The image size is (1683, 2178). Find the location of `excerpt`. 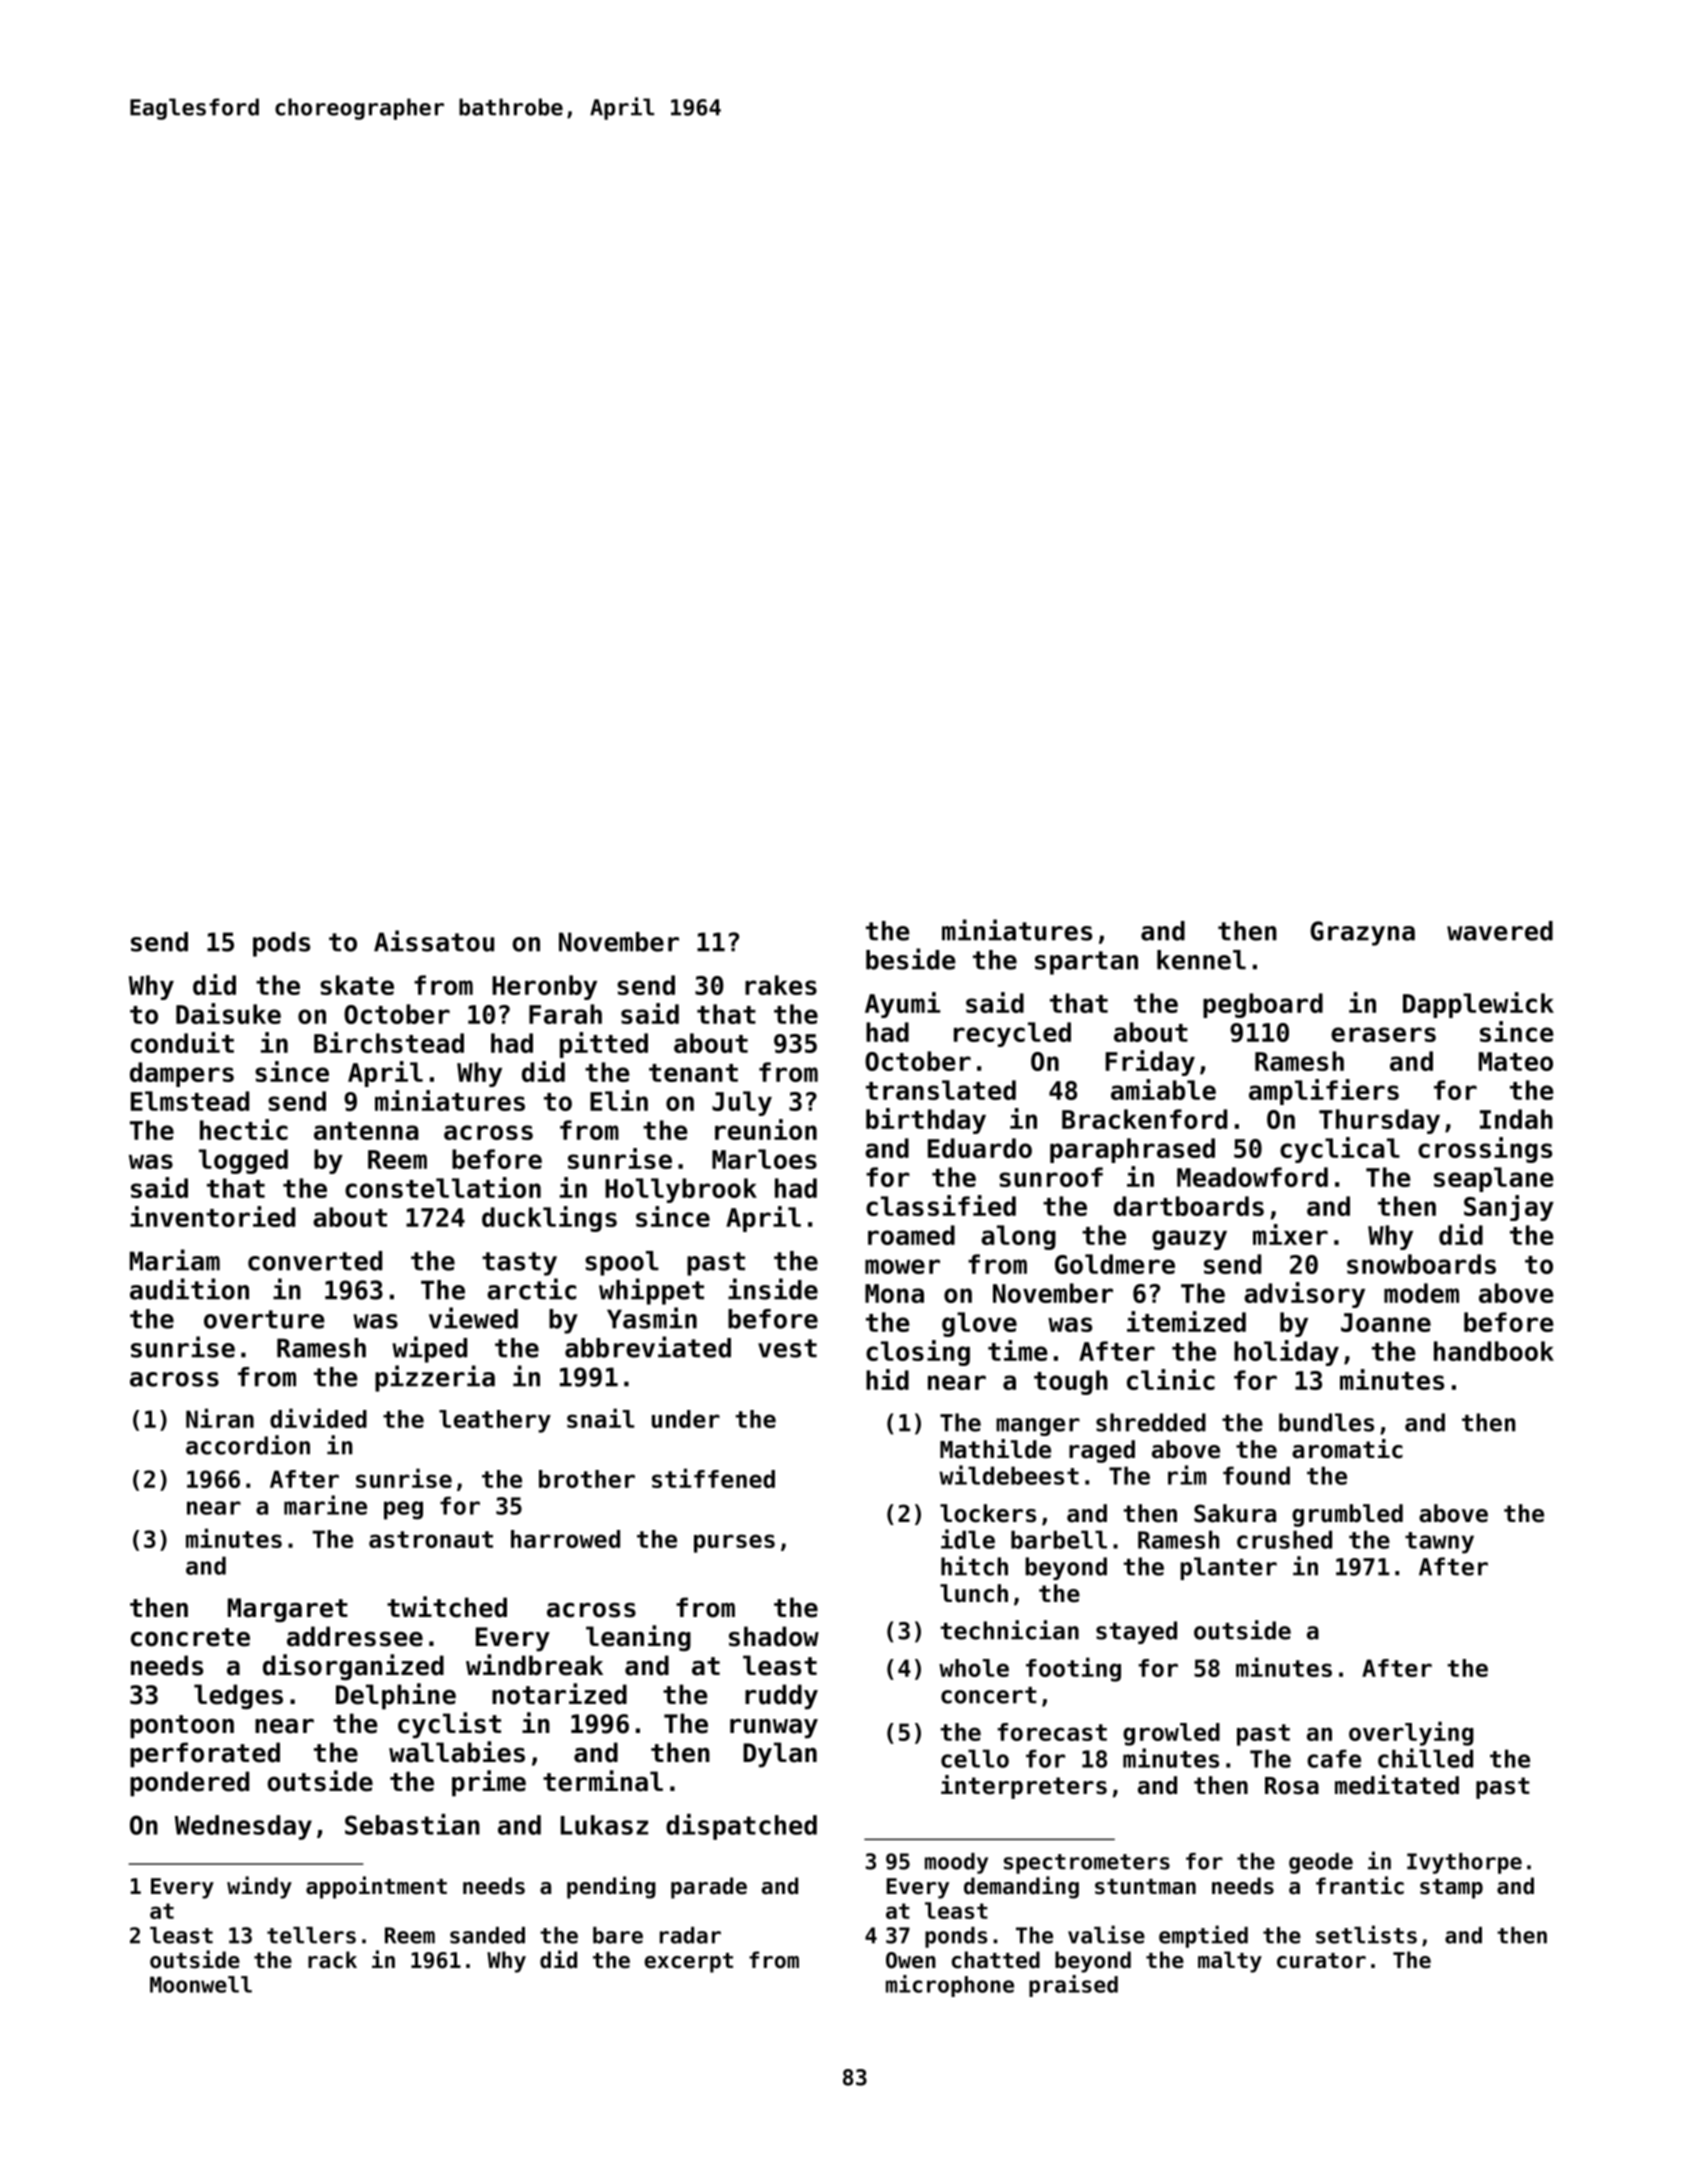

excerpt is located at coordinates (688, 1963).
